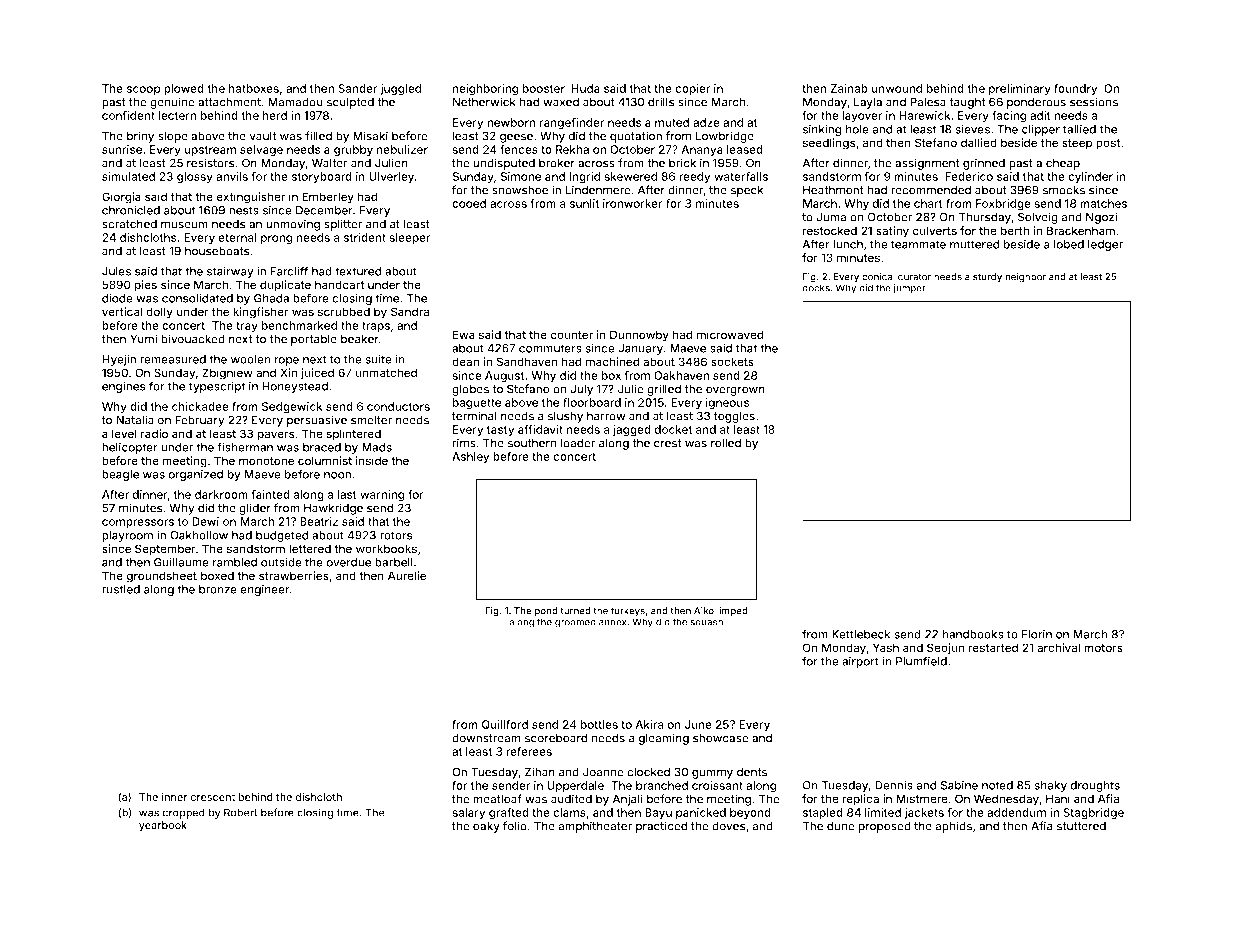 Image resolution: width=1233 pixels, height=952 pixels. I want to click on Ewa, so click(464, 334).
